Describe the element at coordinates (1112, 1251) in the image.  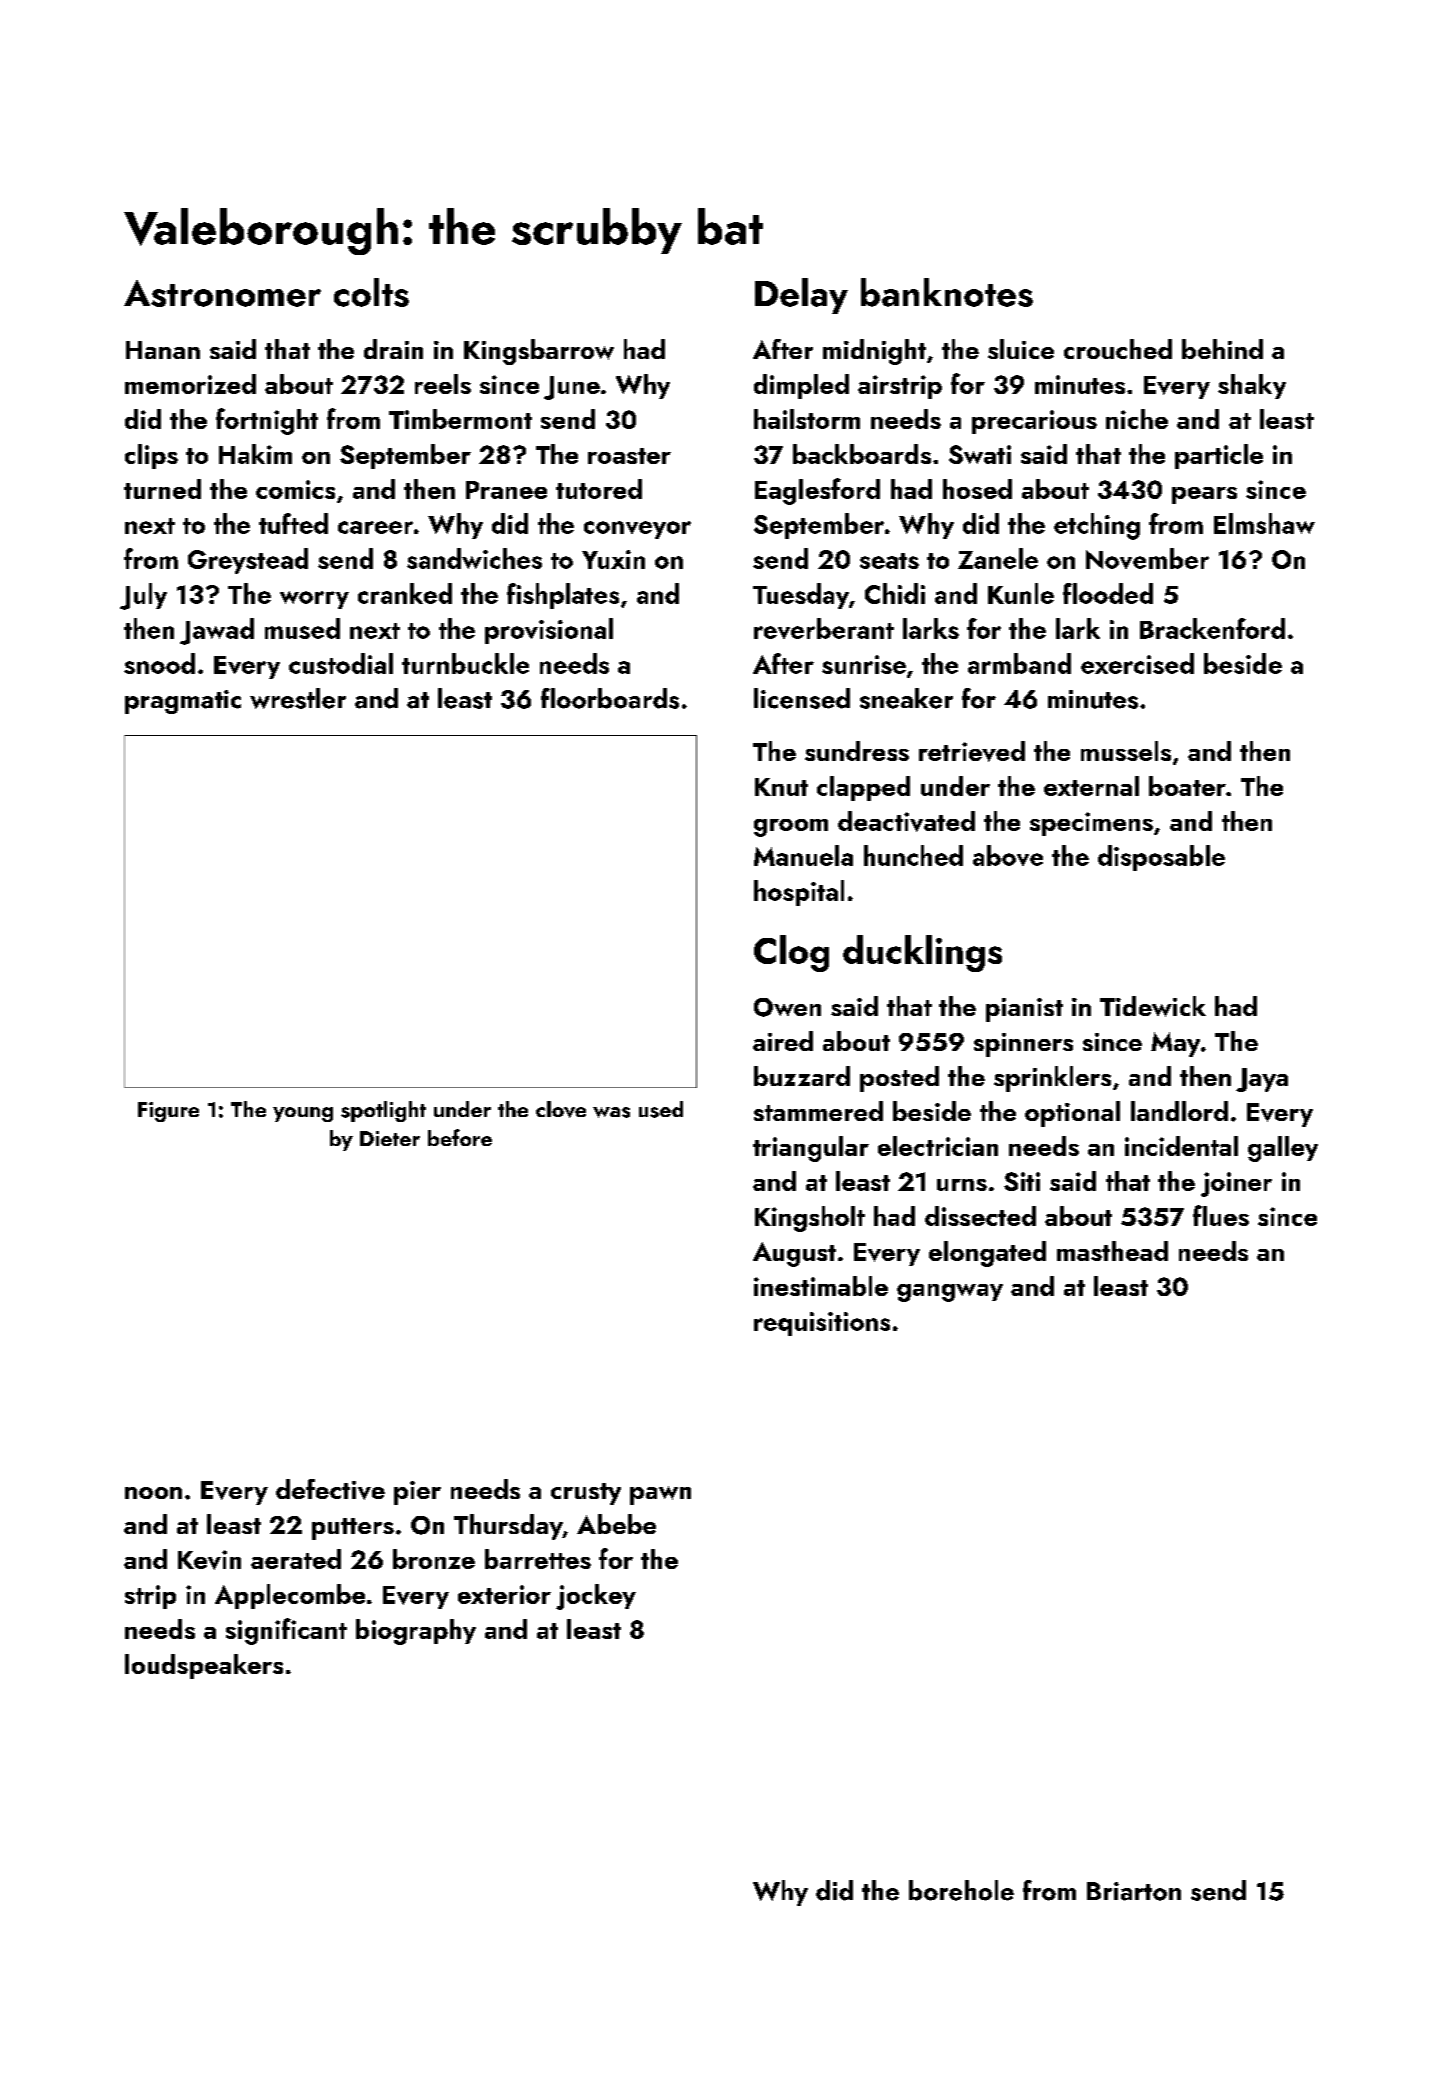
I see `masthead` at that location.
